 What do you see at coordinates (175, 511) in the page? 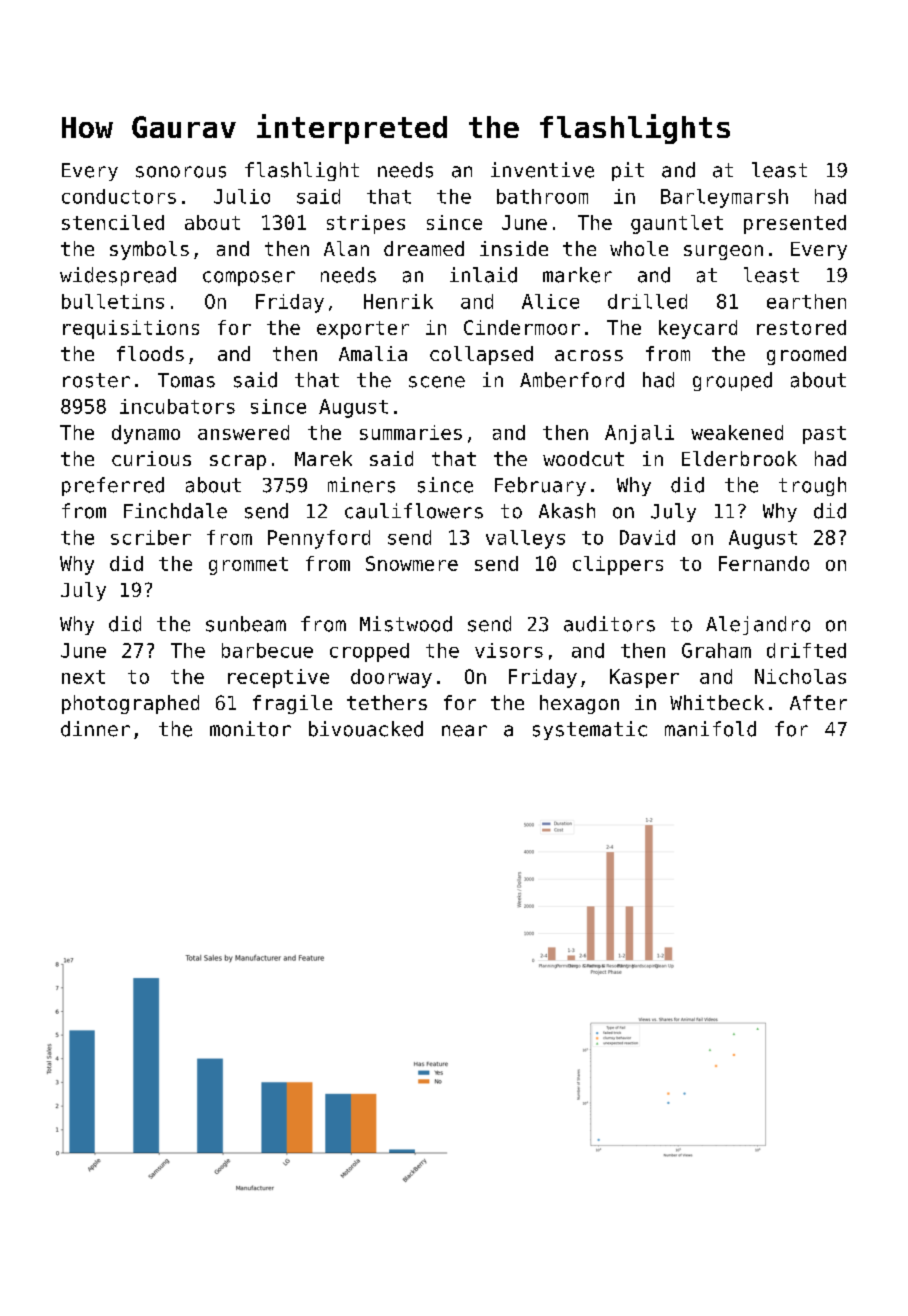
I see `Finchdale` at bounding box center [175, 511].
